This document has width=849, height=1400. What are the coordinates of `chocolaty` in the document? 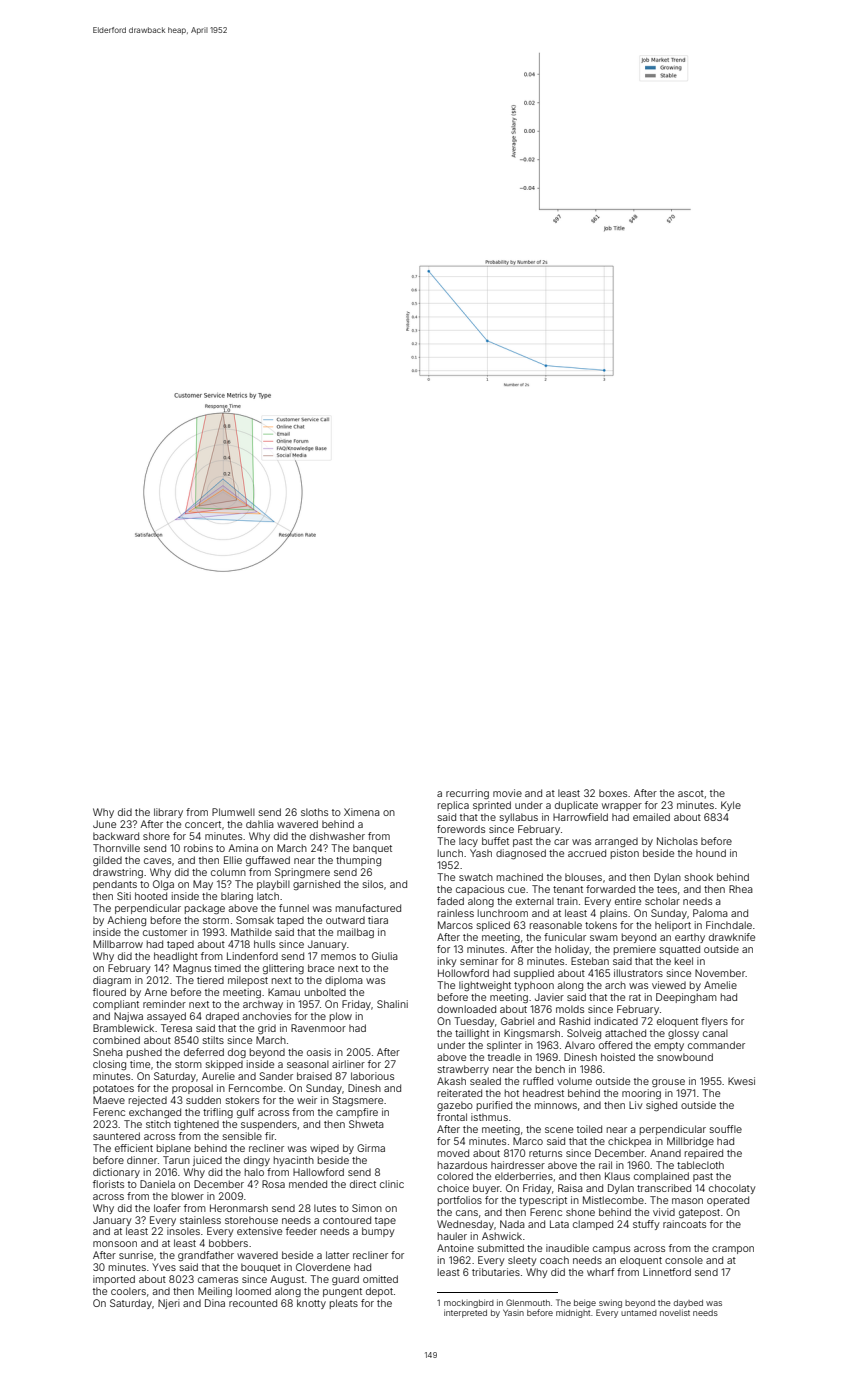 It's located at (732, 1189).
